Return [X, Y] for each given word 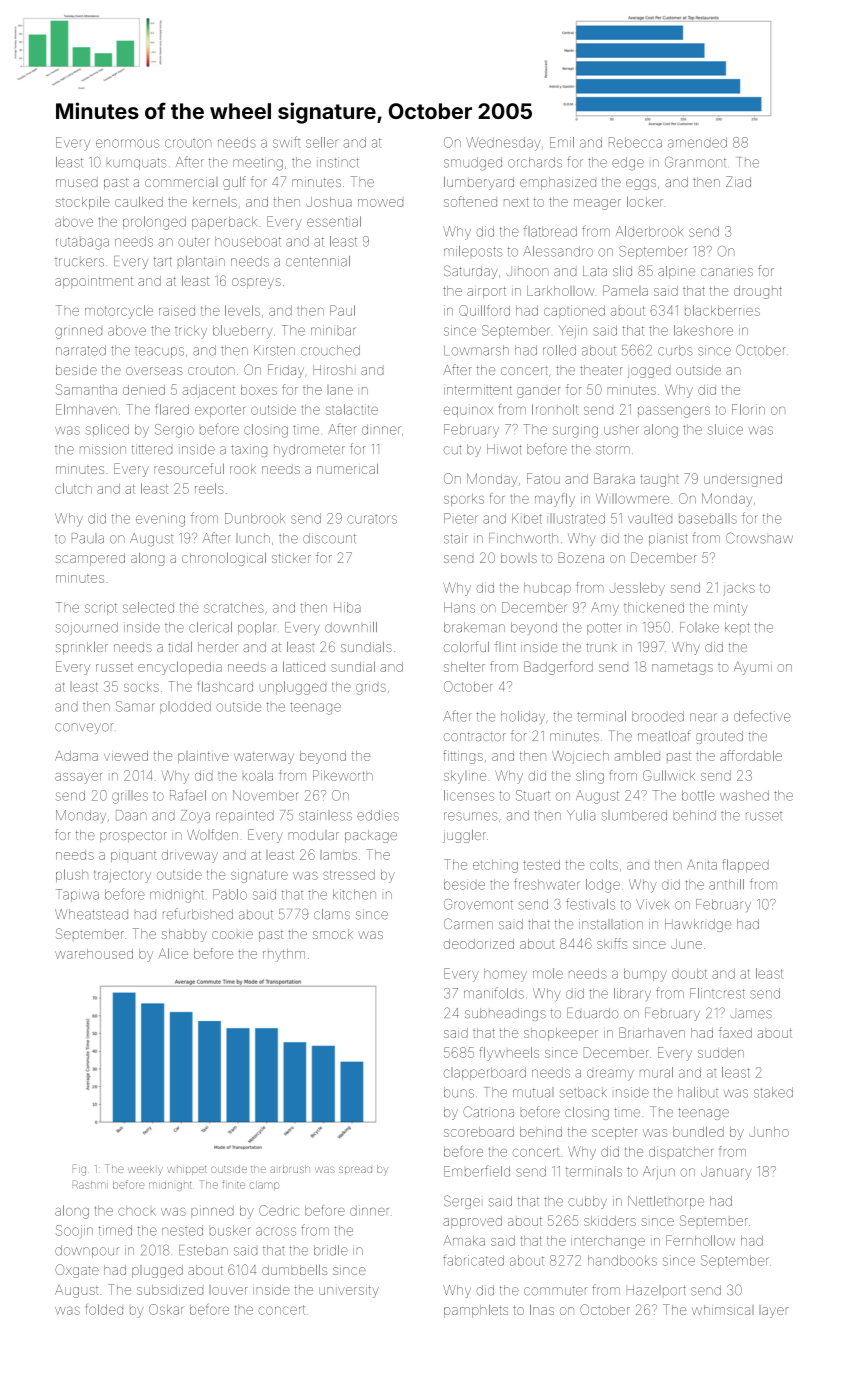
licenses [469, 795]
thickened [654, 607]
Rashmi [90, 1184]
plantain [201, 261]
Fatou [543, 478]
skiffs [612, 943]
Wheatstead [91, 914]
